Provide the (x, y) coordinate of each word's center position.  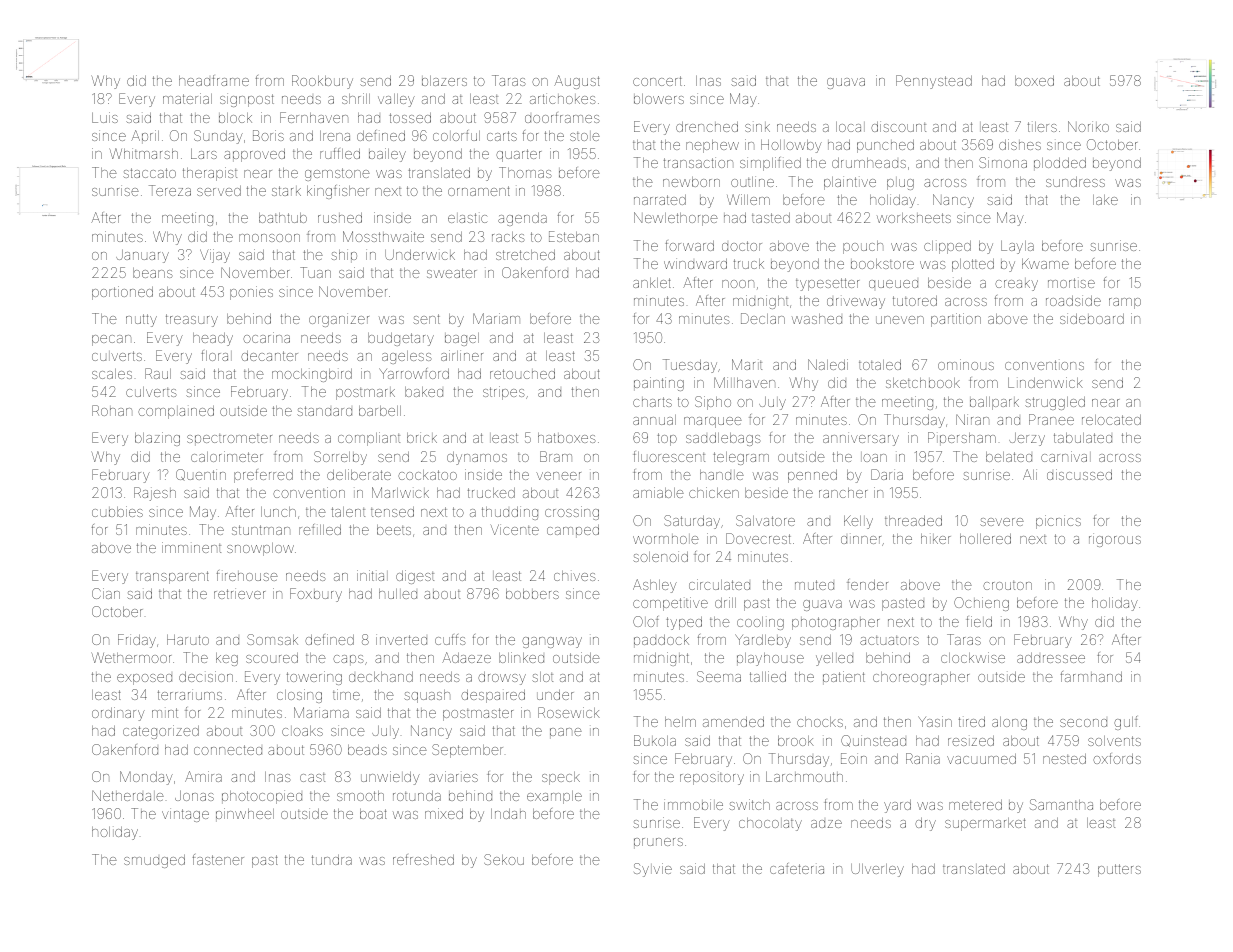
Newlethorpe (676, 219)
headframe (214, 80)
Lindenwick (1045, 382)
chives (574, 576)
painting (659, 384)
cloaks (302, 731)
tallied (768, 676)
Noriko (1088, 126)
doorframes (562, 117)
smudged (154, 861)
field (979, 621)
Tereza (170, 190)
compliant (369, 439)
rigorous (1115, 540)
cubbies (117, 511)
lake (1105, 200)
